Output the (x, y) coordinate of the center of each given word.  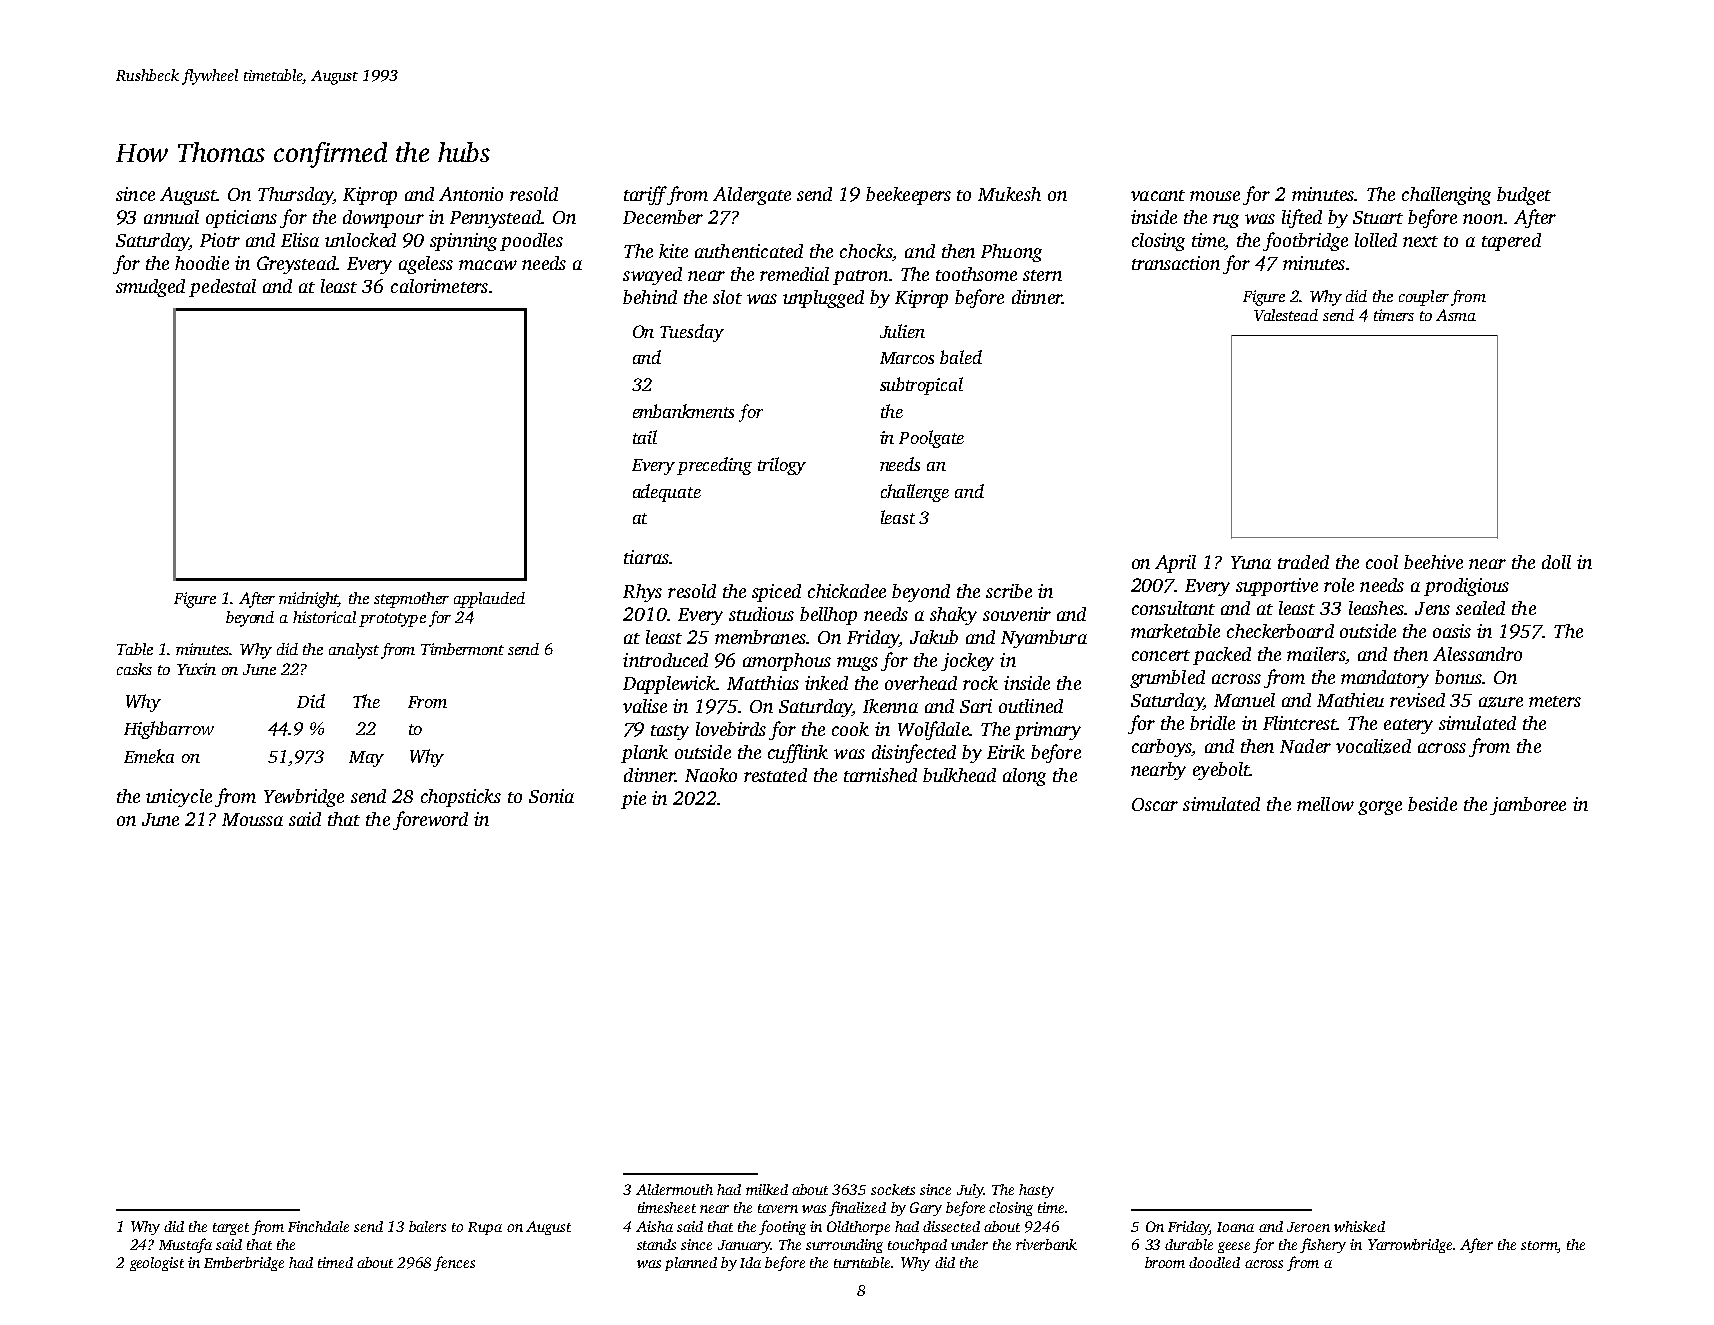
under (969, 1244)
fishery (1323, 1245)
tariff (645, 195)
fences (454, 1263)
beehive (1433, 562)
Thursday (295, 196)
